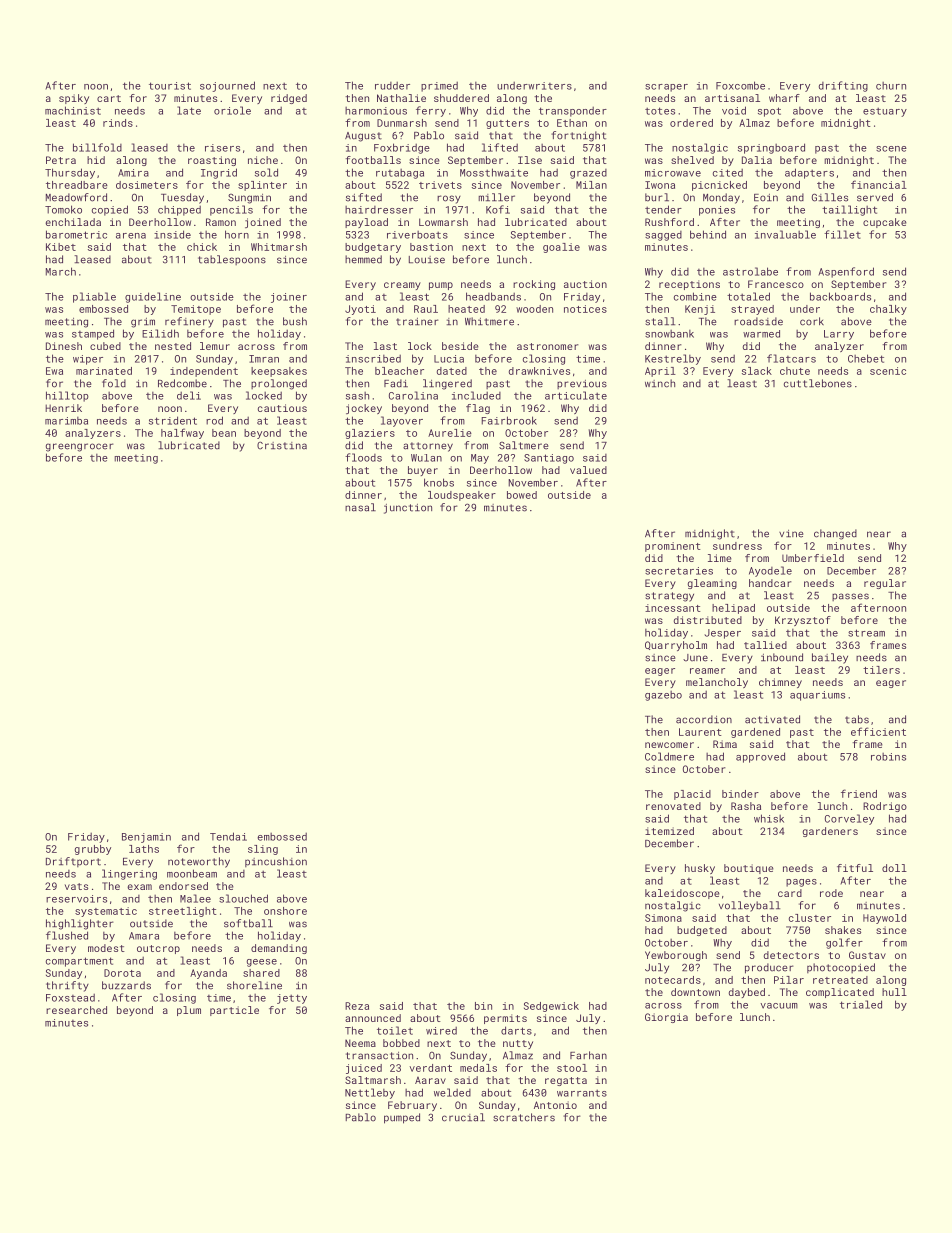 Image resolution: width=952 pixels, height=1233 pixels. Describe the element at coordinates (360, 507) in the page. I see `nasal` at that location.
